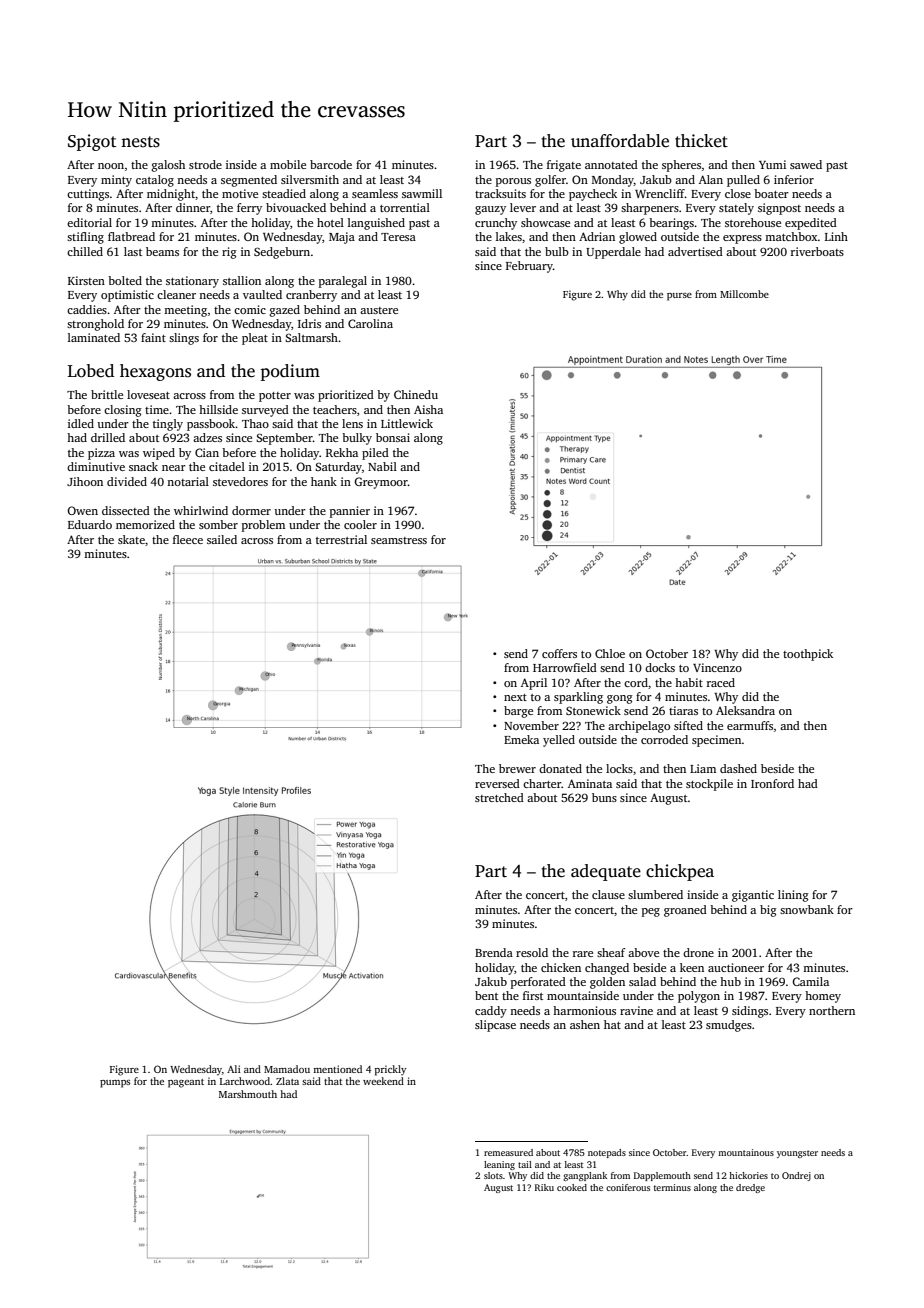 The width and height of the page is (924, 1308). Describe the element at coordinates (131, 539) in the page. I see `skate` at that location.
